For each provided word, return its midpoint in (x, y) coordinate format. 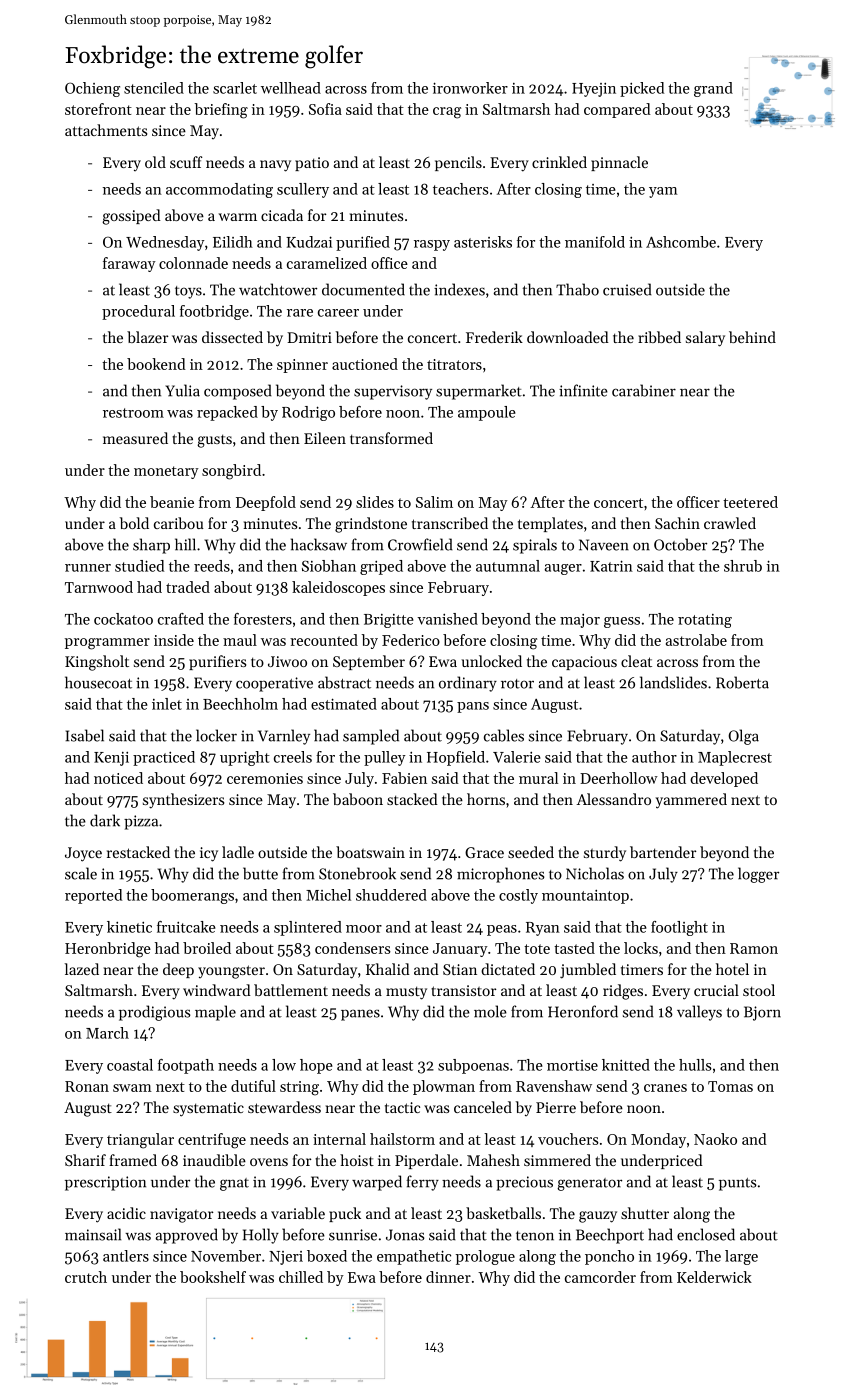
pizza (141, 822)
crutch (86, 1277)
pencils (458, 163)
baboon (358, 799)
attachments (106, 130)
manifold (595, 242)
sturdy (605, 854)
